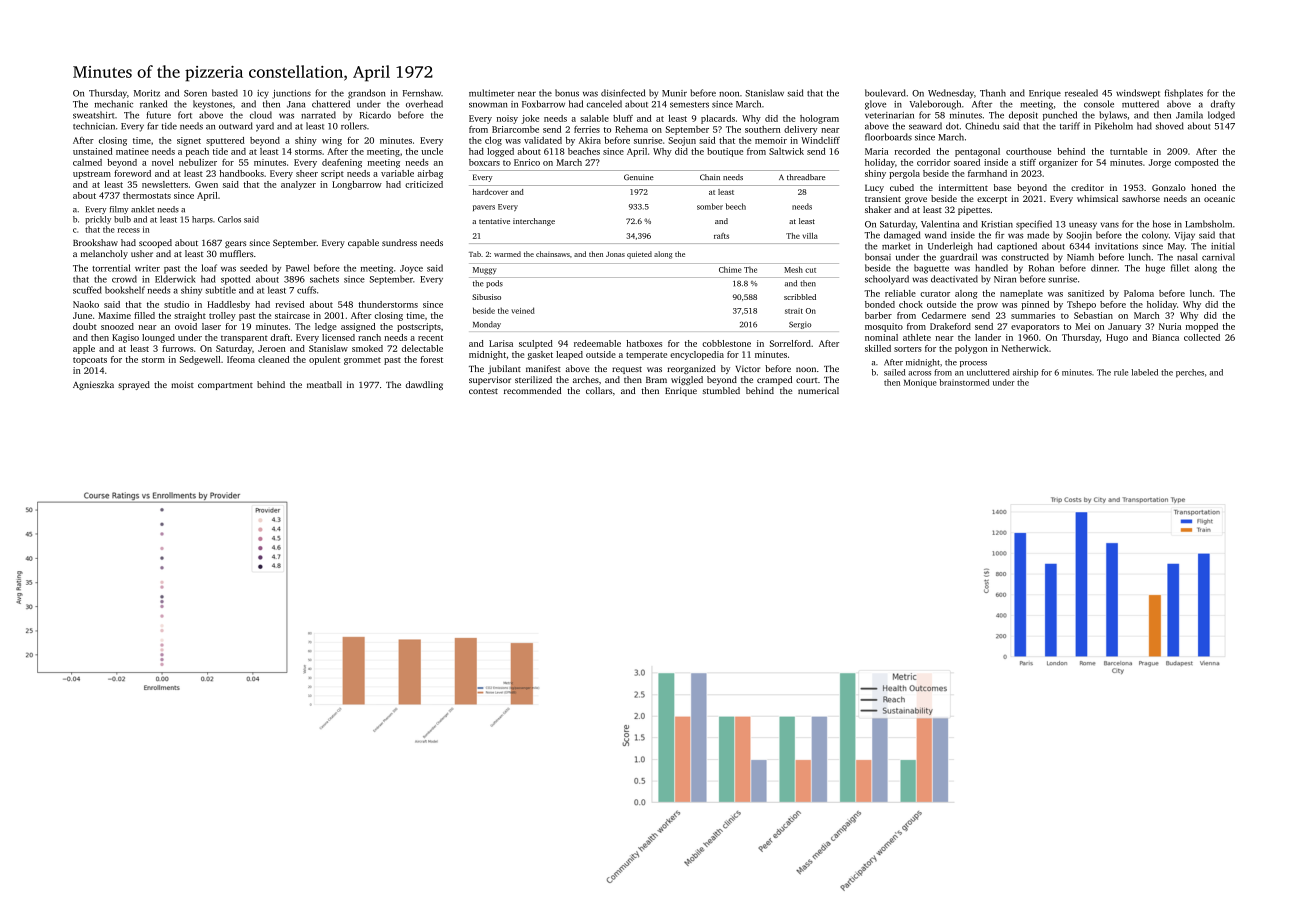  I want to click on scribbled, so click(800, 297).
